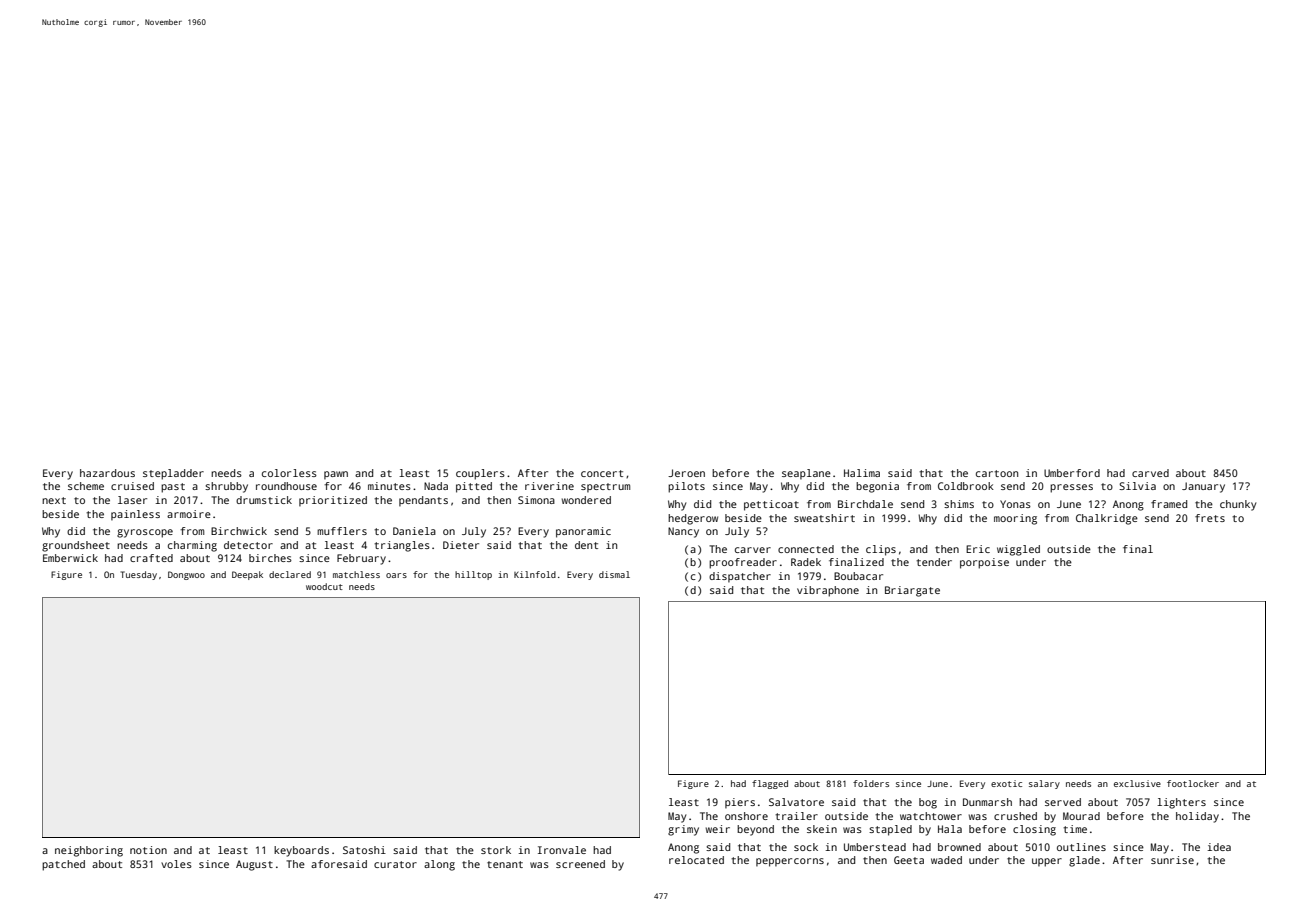 This page has width=1308, height=924. What do you see at coordinates (63, 865) in the page?
I see `patched` at bounding box center [63, 865].
